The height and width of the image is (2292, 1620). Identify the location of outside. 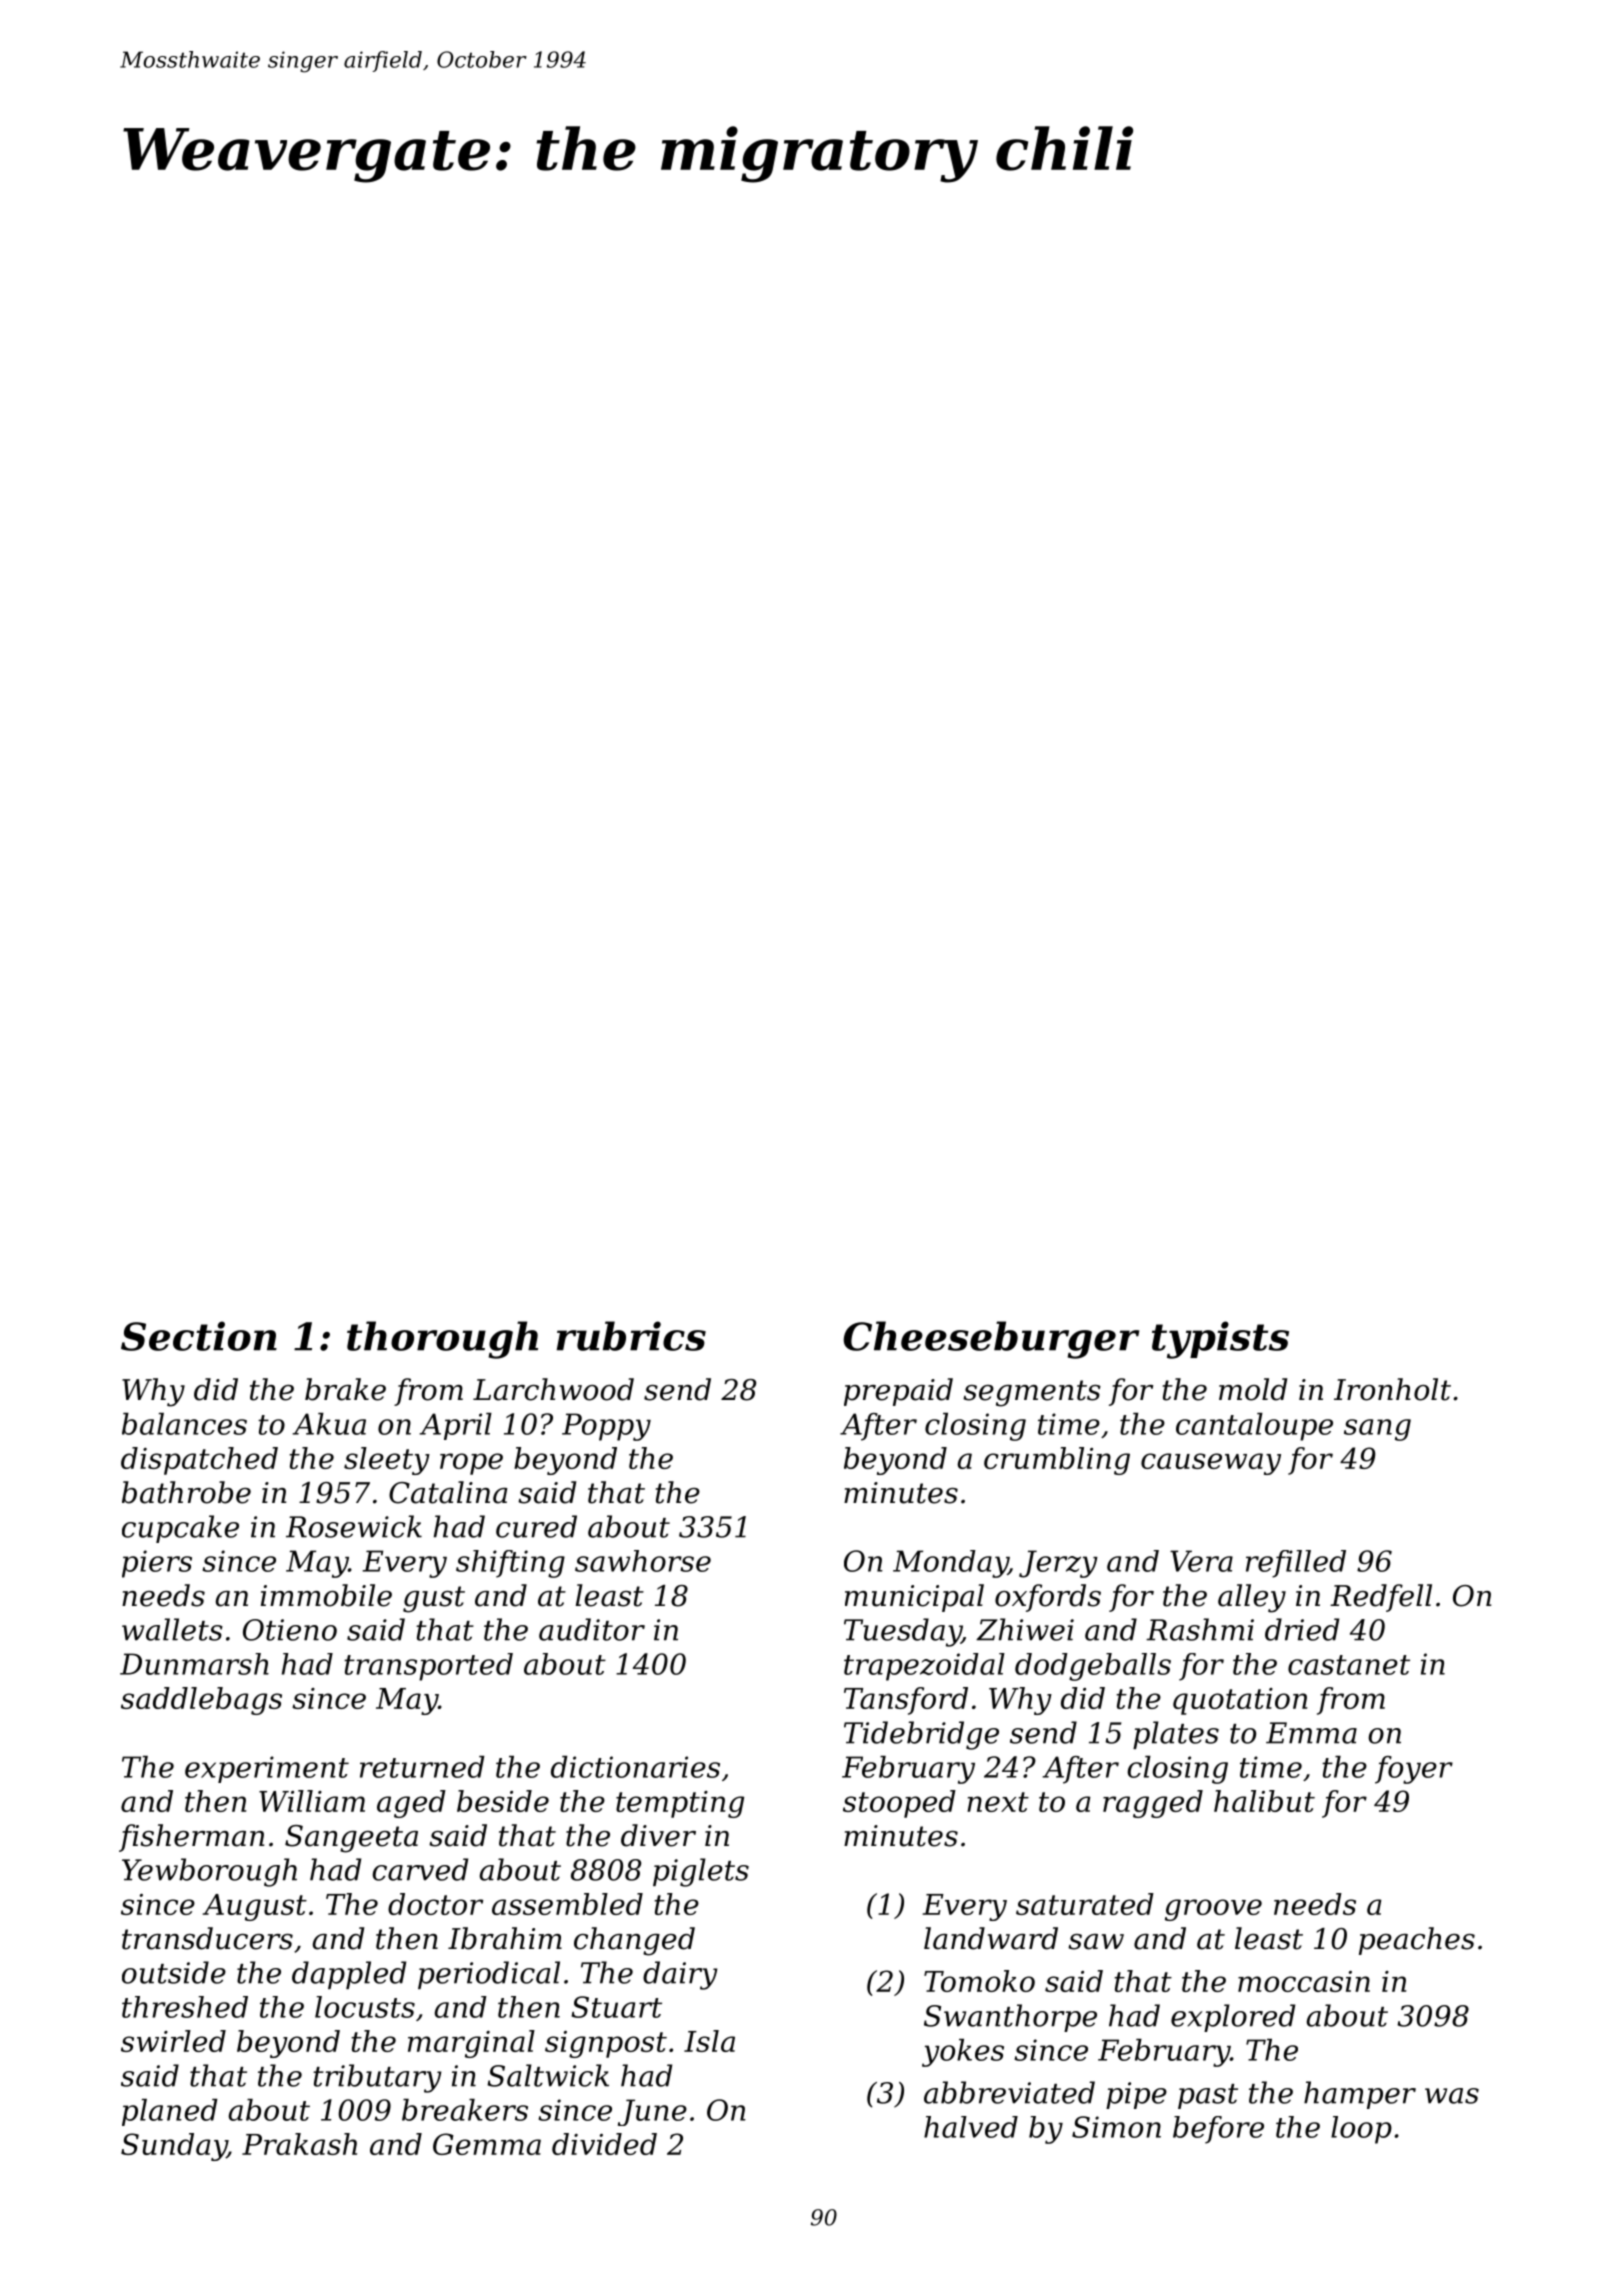
(174, 1972).
